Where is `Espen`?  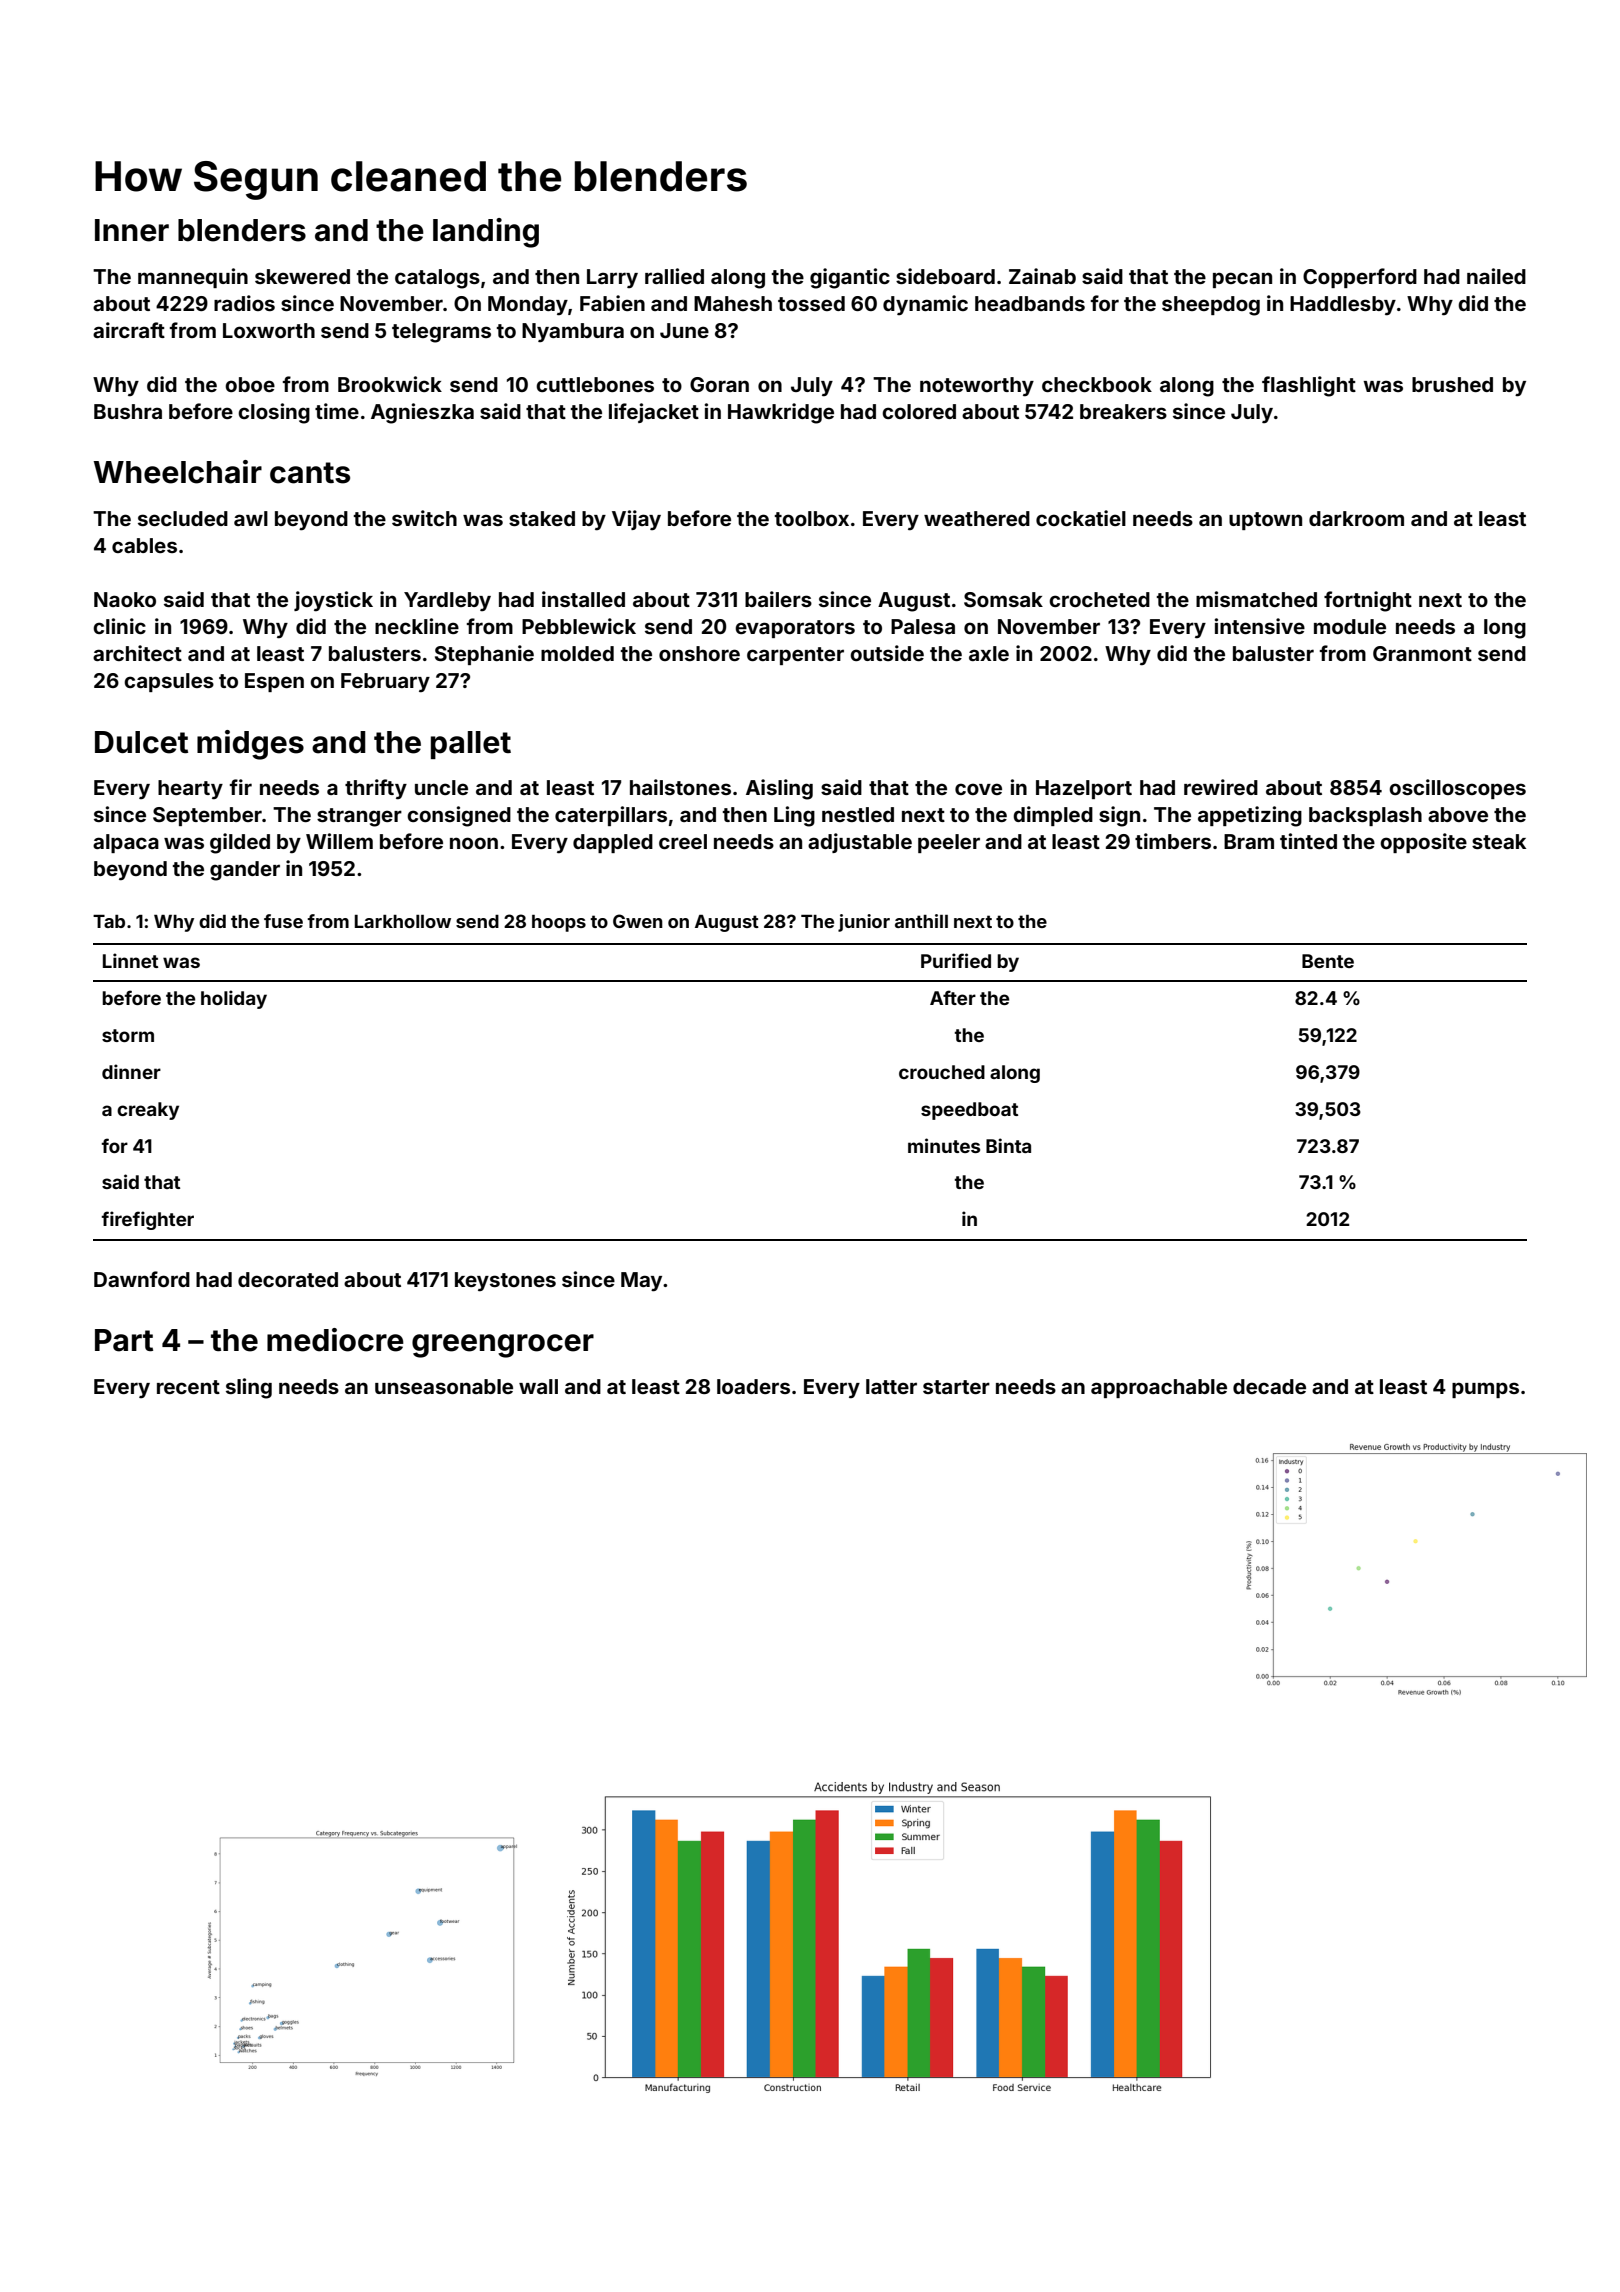 Espen is located at coordinates (274, 682).
